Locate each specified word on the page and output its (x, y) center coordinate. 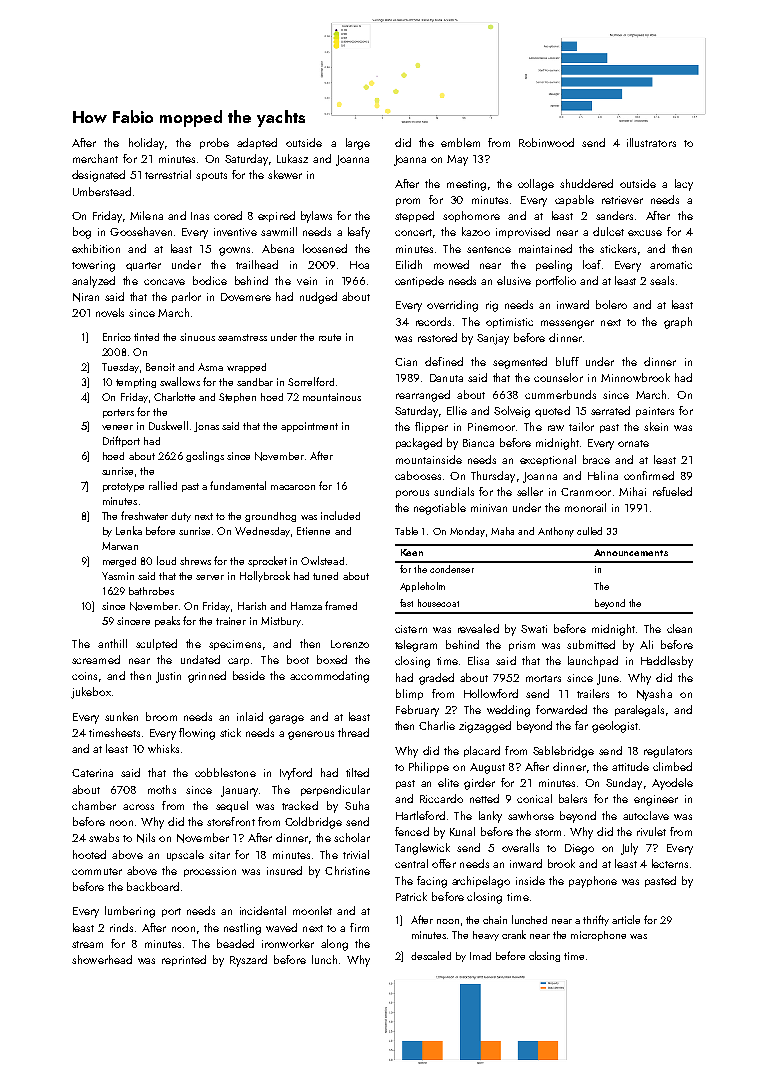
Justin (168, 677)
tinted (146, 337)
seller (530, 491)
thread (353, 732)
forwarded (561, 709)
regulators (668, 752)
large (358, 144)
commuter (97, 871)
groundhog (270, 517)
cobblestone (225, 772)
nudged (318, 298)
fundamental (238, 485)
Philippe (429, 767)
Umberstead (102, 191)
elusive (514, 280)
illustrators (651, 142)
